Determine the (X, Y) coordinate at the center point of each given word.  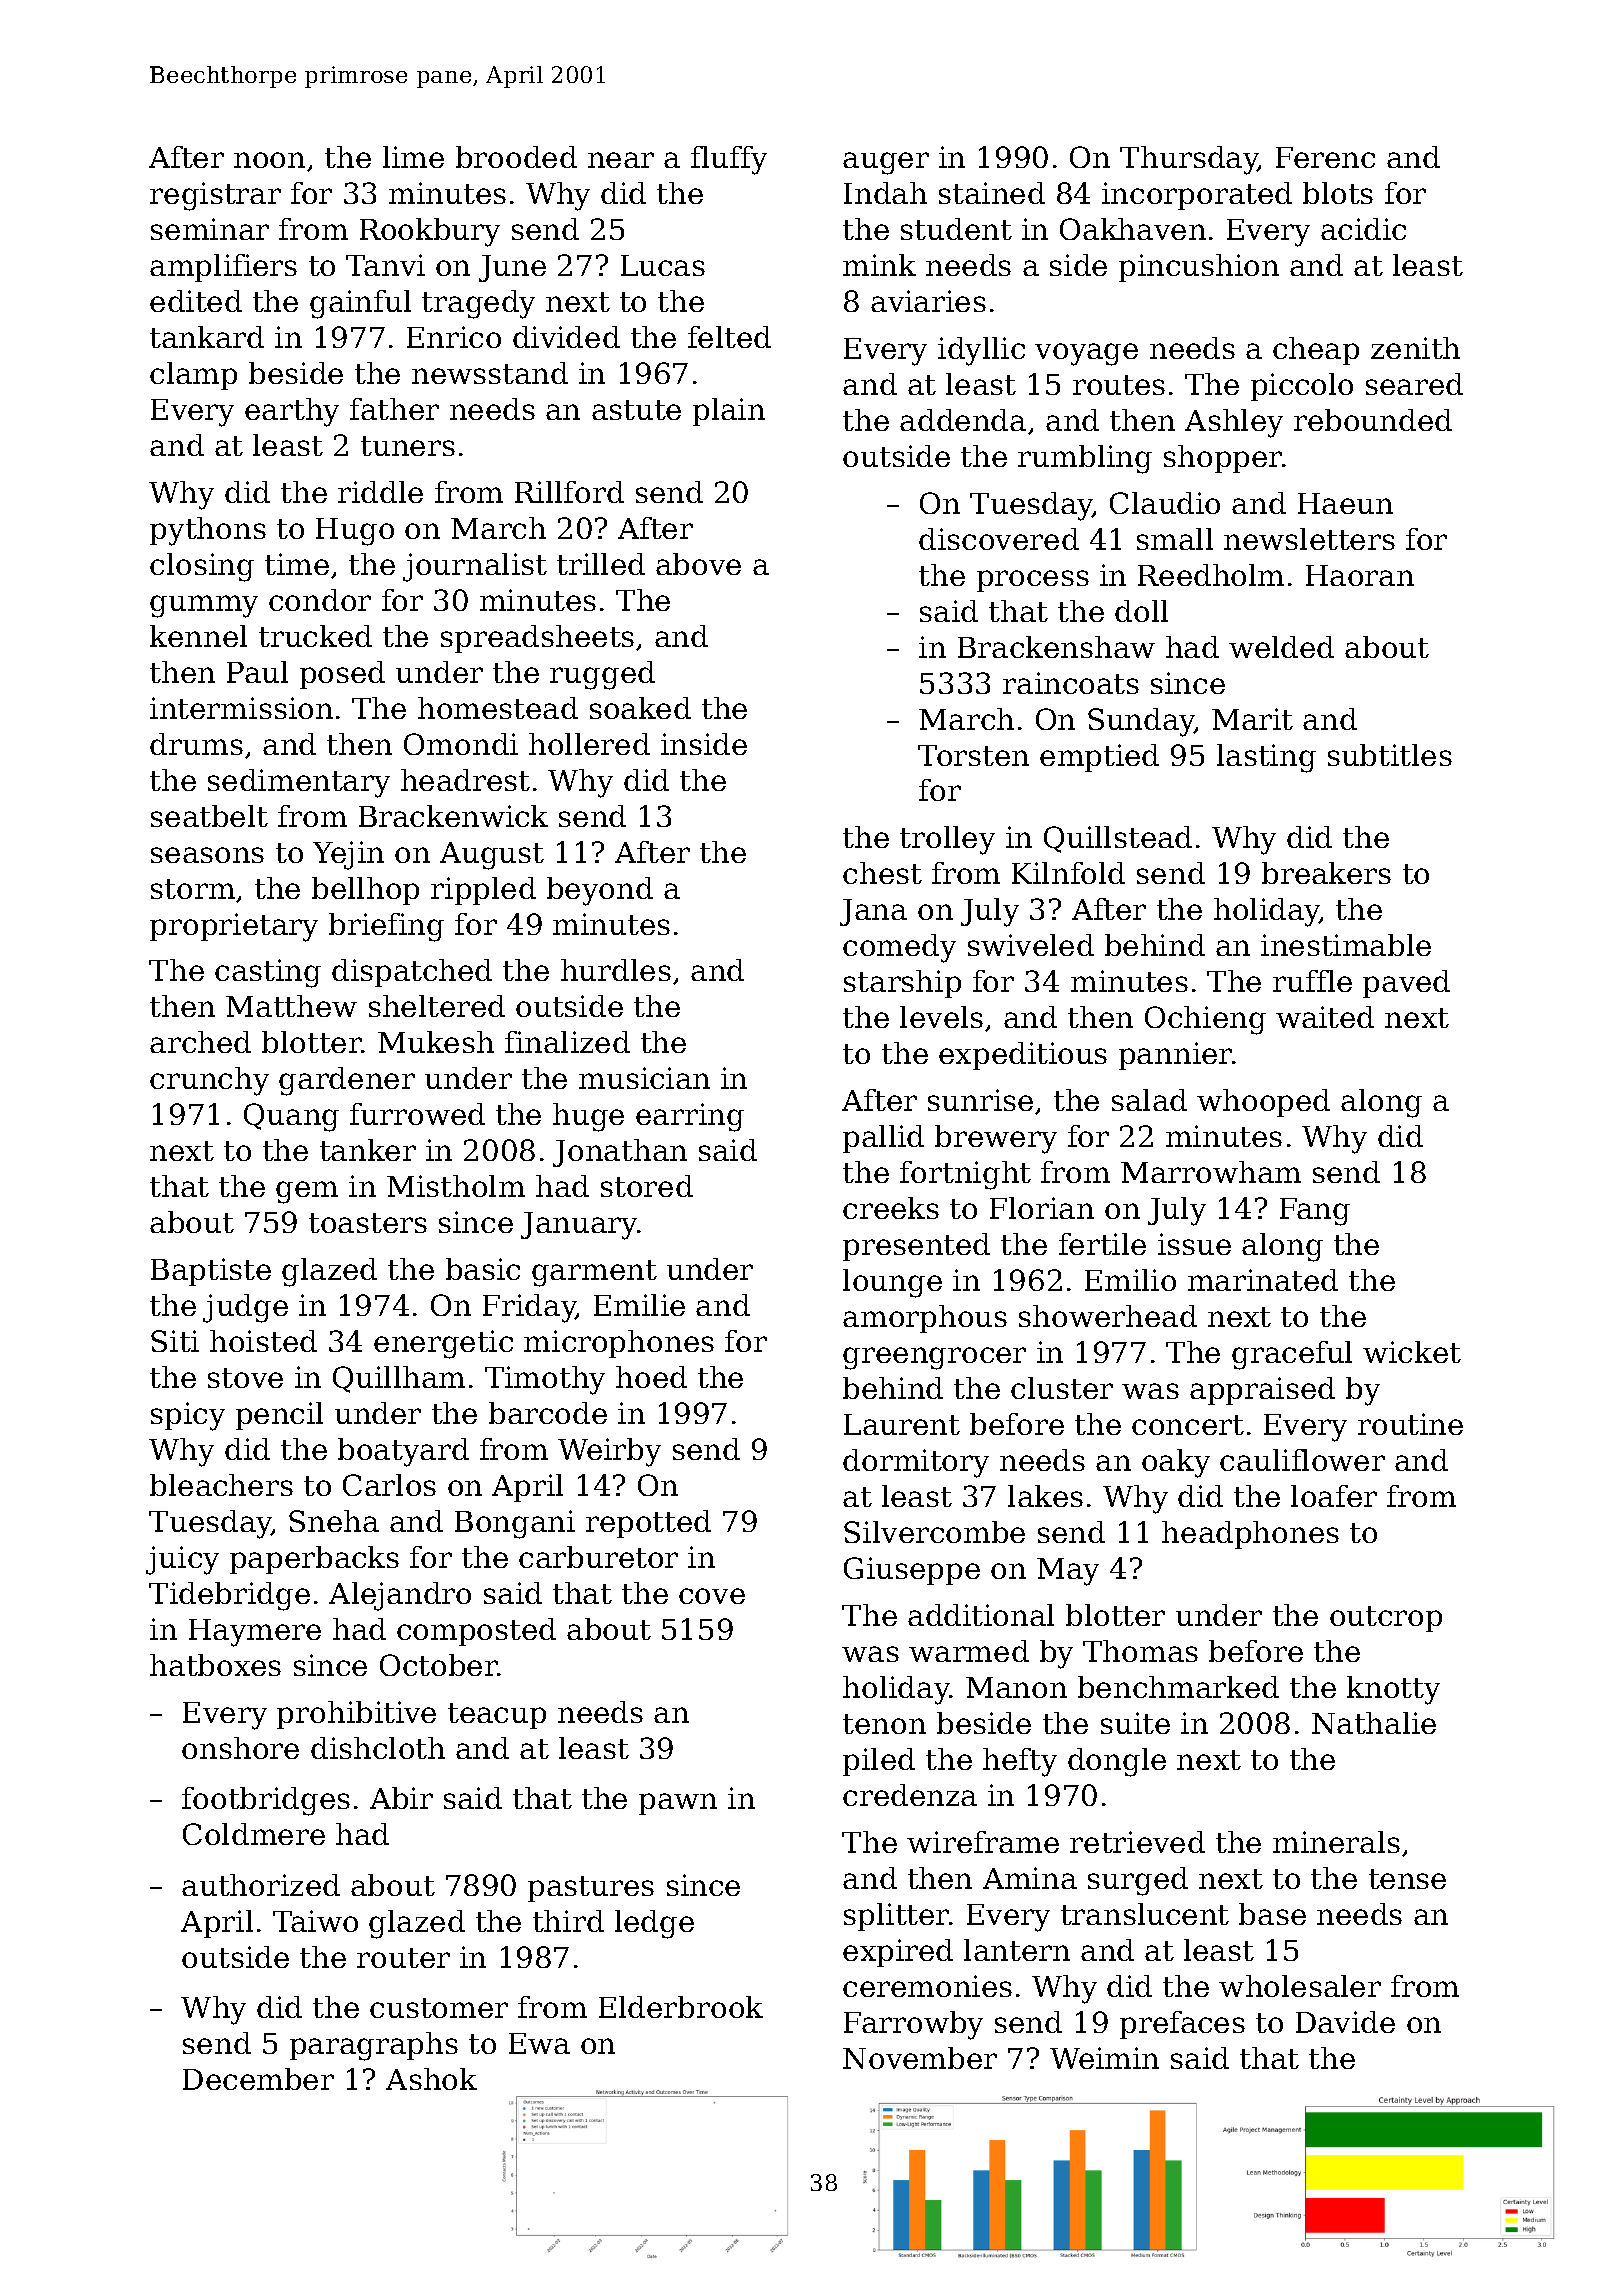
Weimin (1104, 2058)
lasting (1266, 758)
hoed (651, 1377)
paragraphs (374, 2046)
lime (413, 157)
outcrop (1386, 1619)
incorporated (1197, 196)
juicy (182, 1560)
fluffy (729, 160)
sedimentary (299, 783)
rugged (602, 675)
